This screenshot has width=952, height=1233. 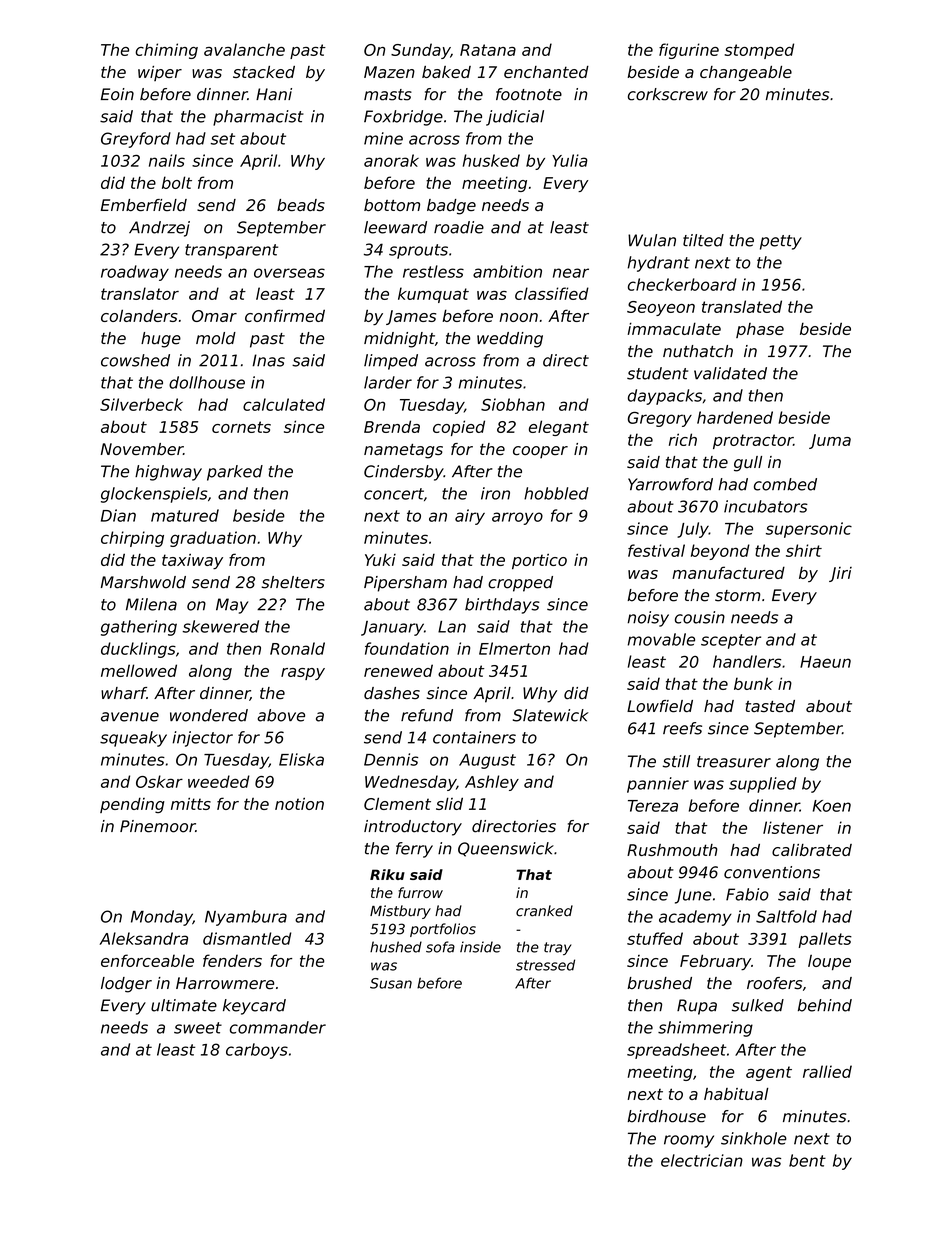 I want to click on refund, so click(x=427, y=715).
